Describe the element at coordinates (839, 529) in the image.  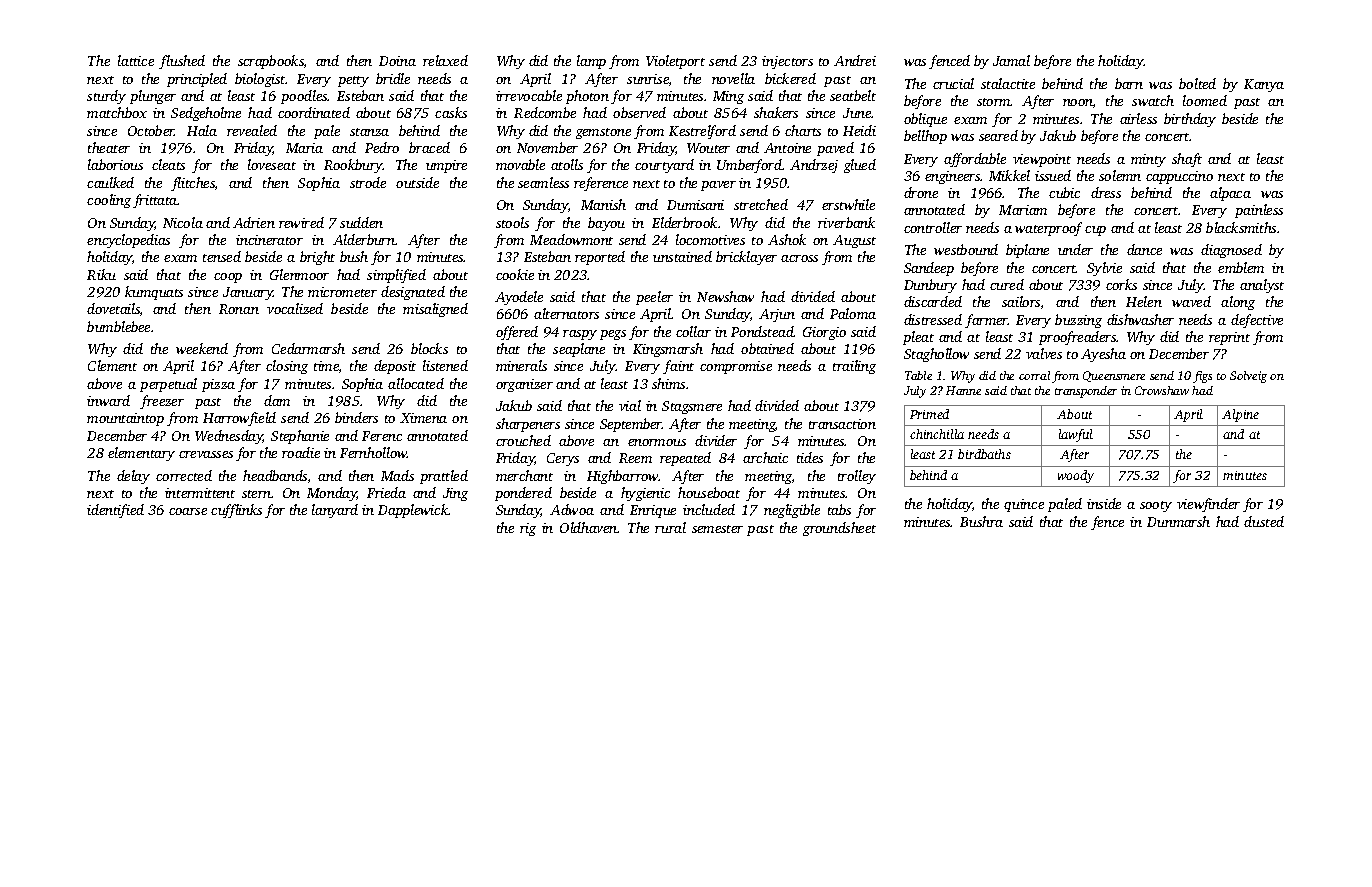
I see `groundsheet` at that location.
